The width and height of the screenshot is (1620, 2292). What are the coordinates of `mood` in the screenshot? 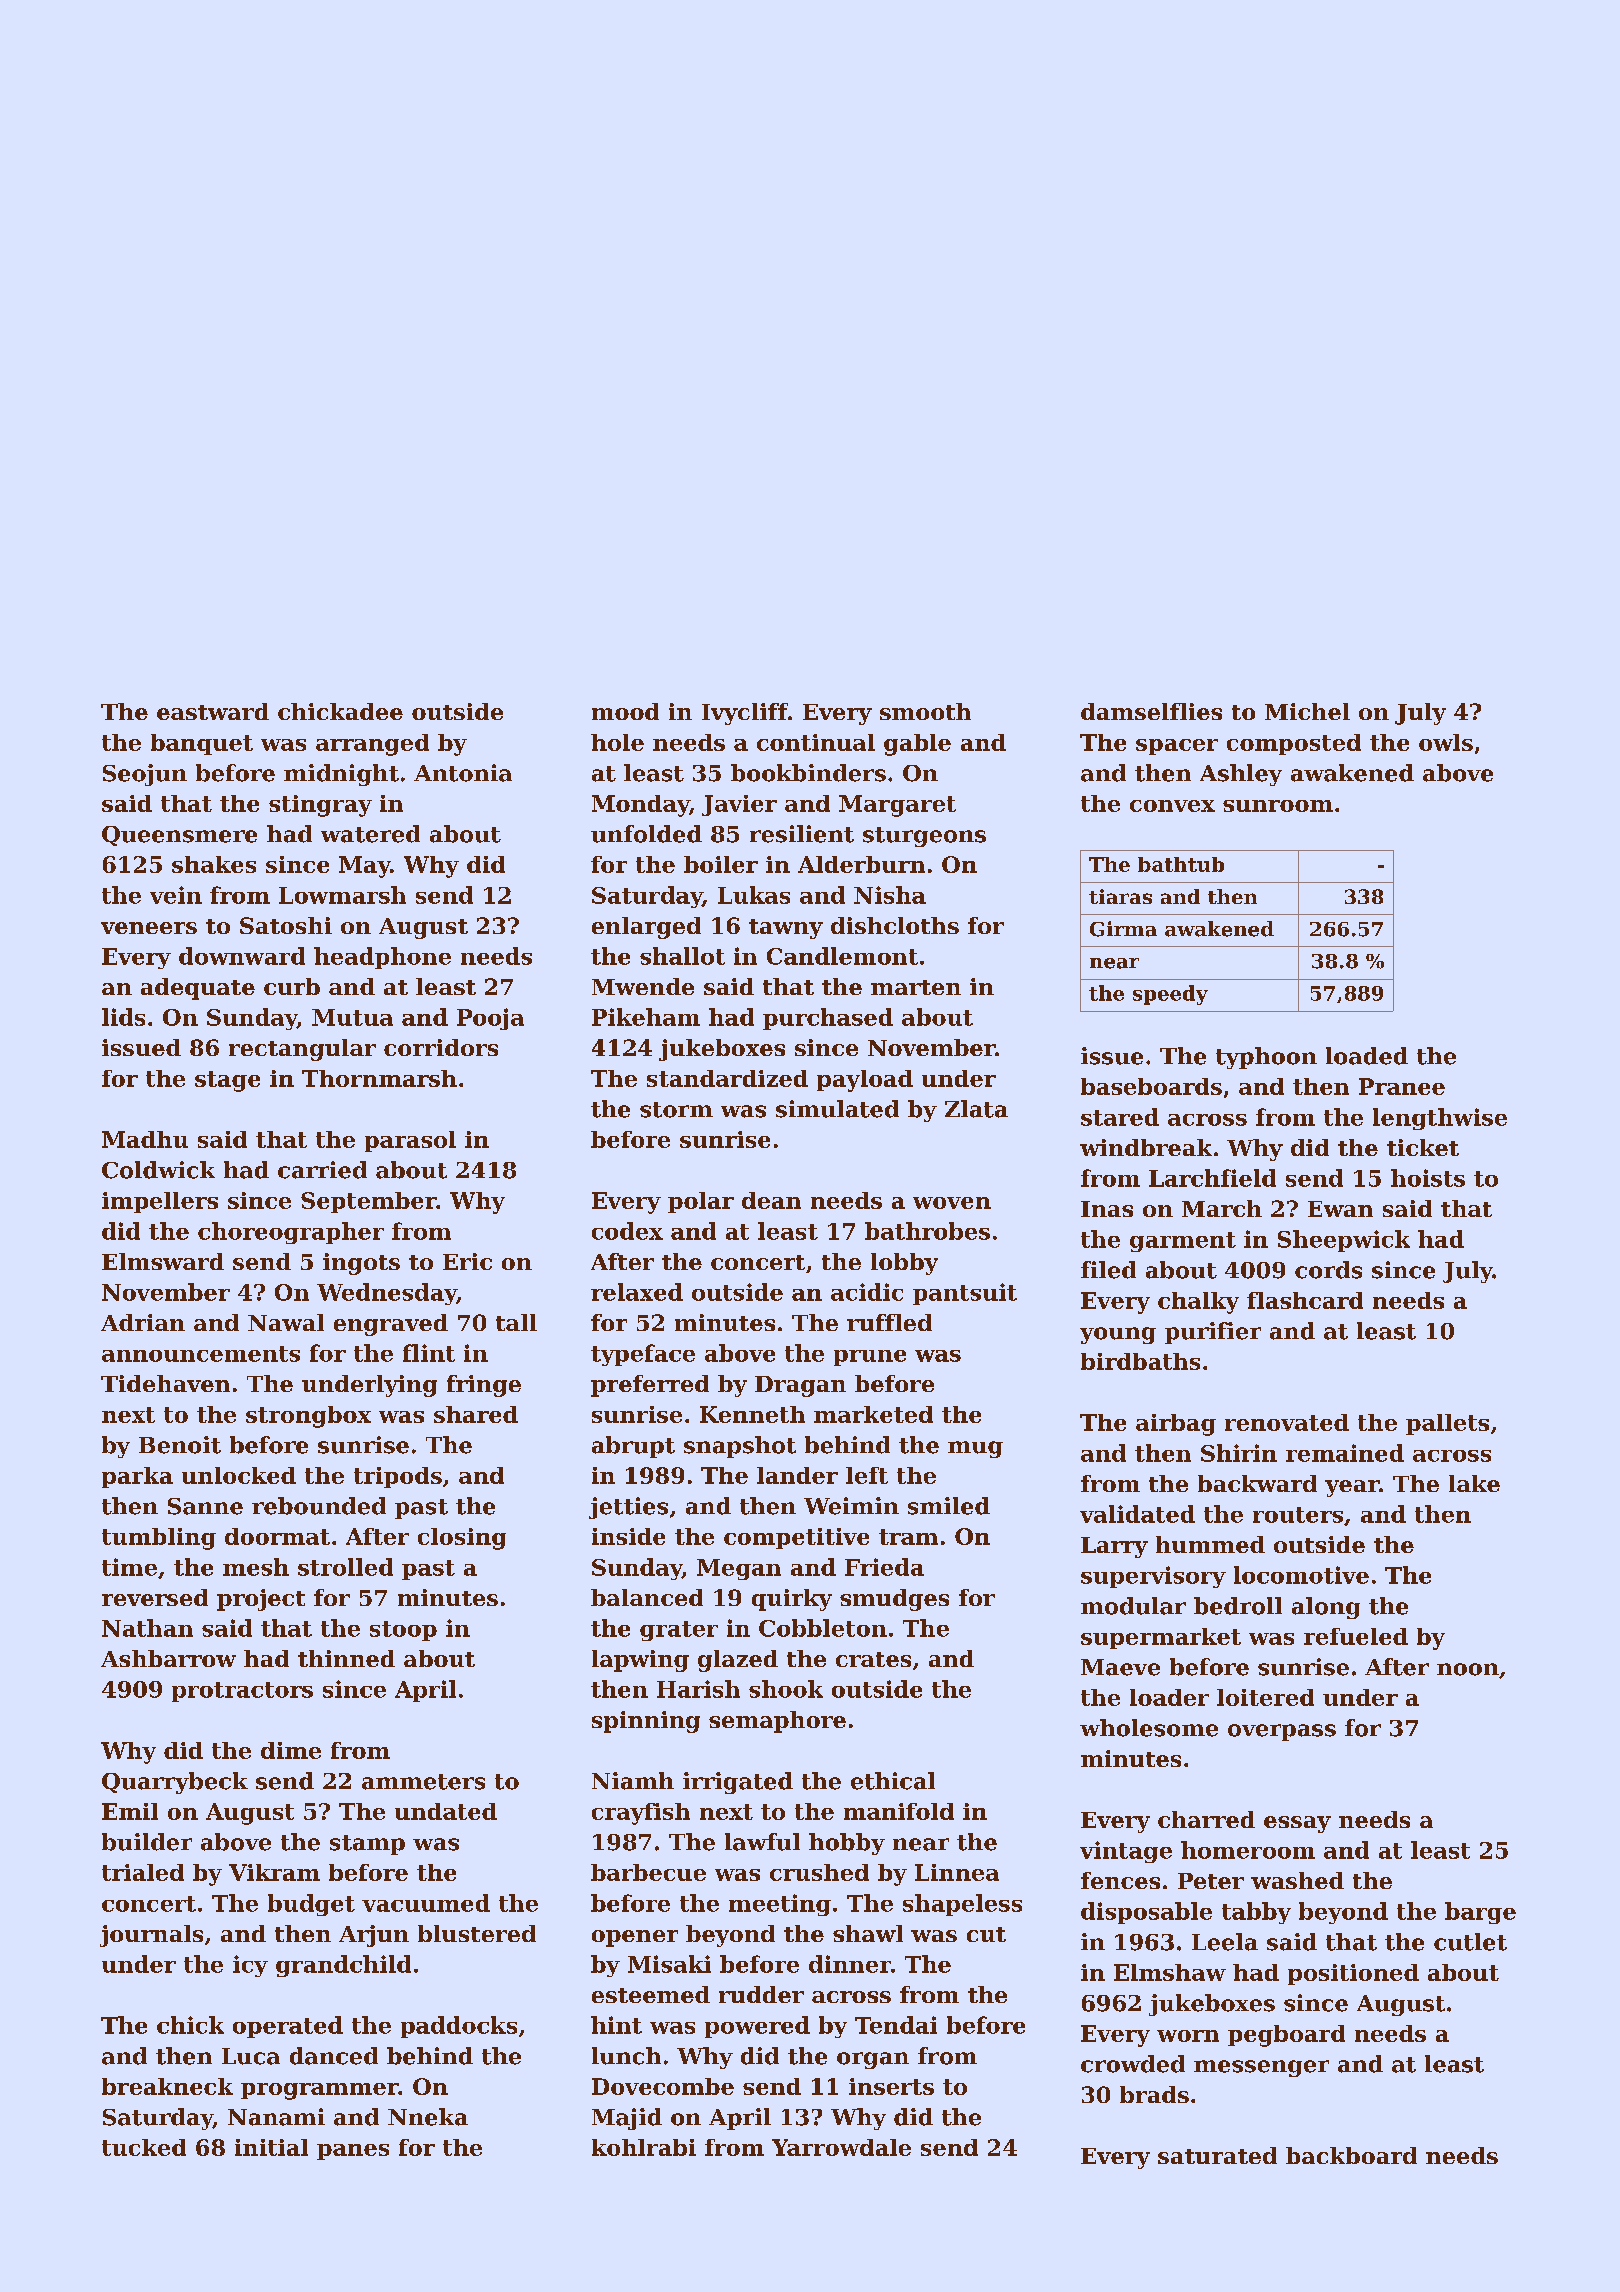 It's located at (625, 711).
